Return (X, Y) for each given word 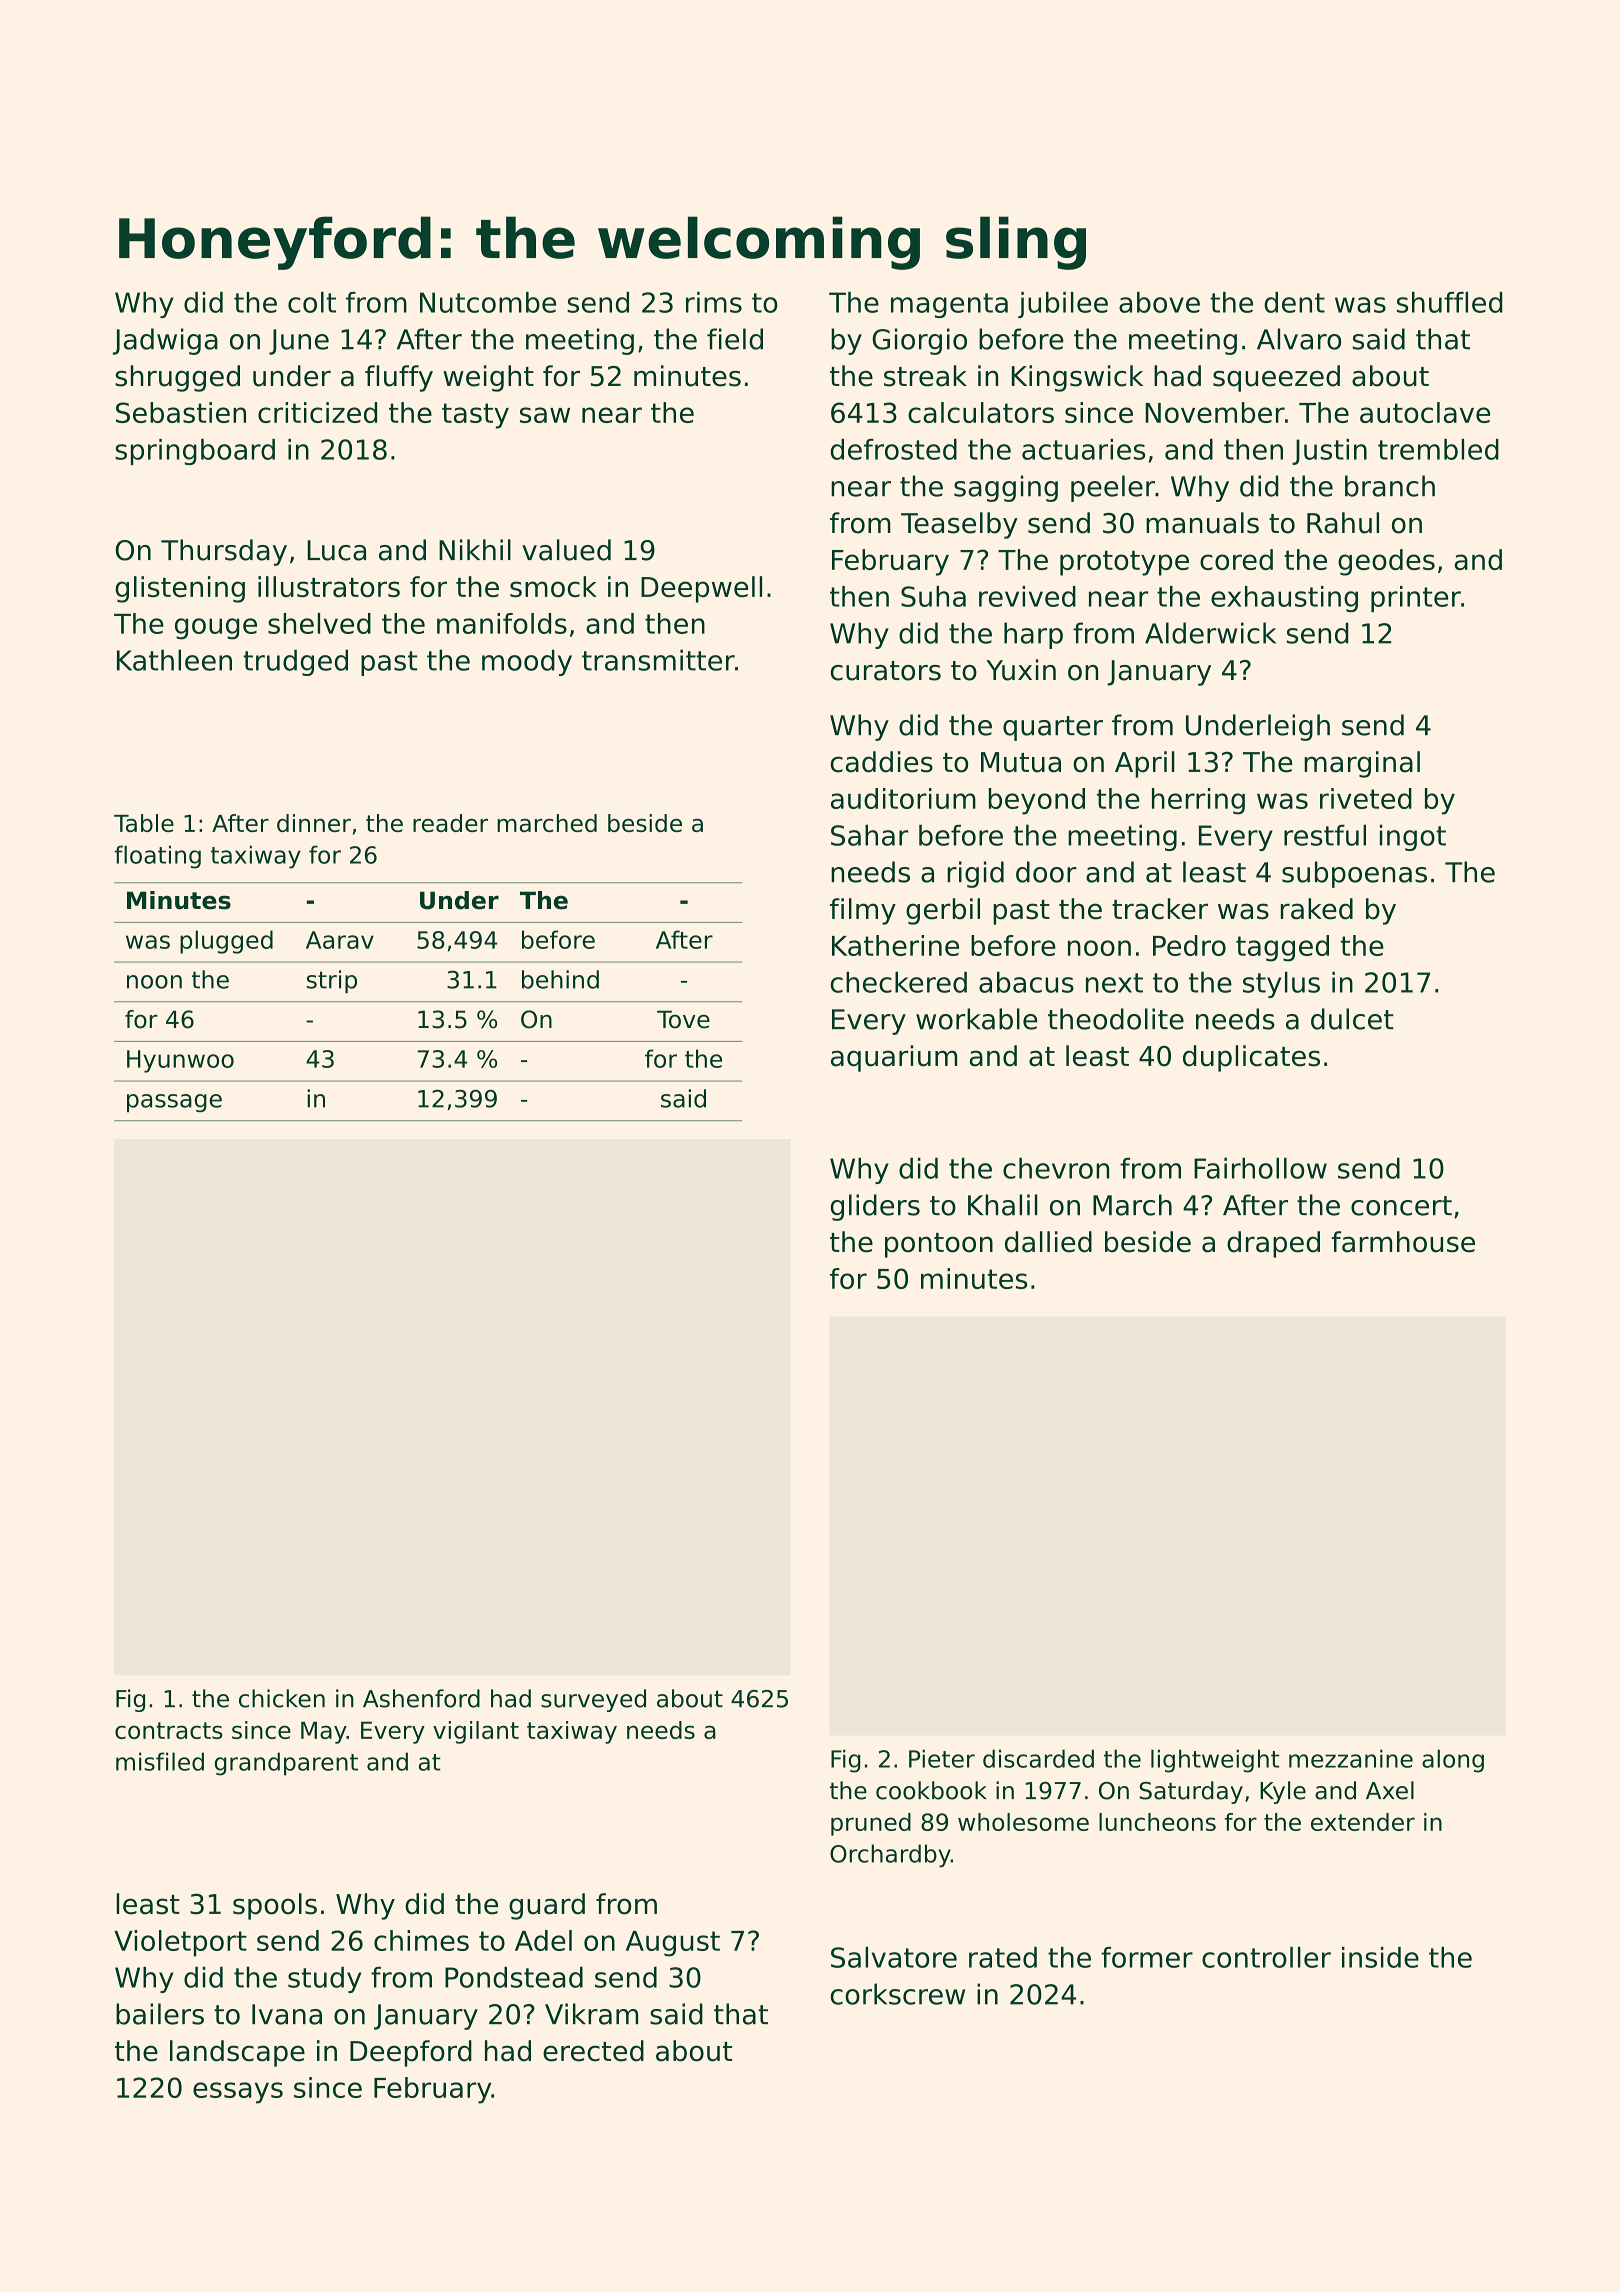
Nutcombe (488, 302)
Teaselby (959, 525)
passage (174, 1103)
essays (238, 2093)
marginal (1362, 764)
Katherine (895, 945)
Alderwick (1210, 633)
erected (593, 2051)
